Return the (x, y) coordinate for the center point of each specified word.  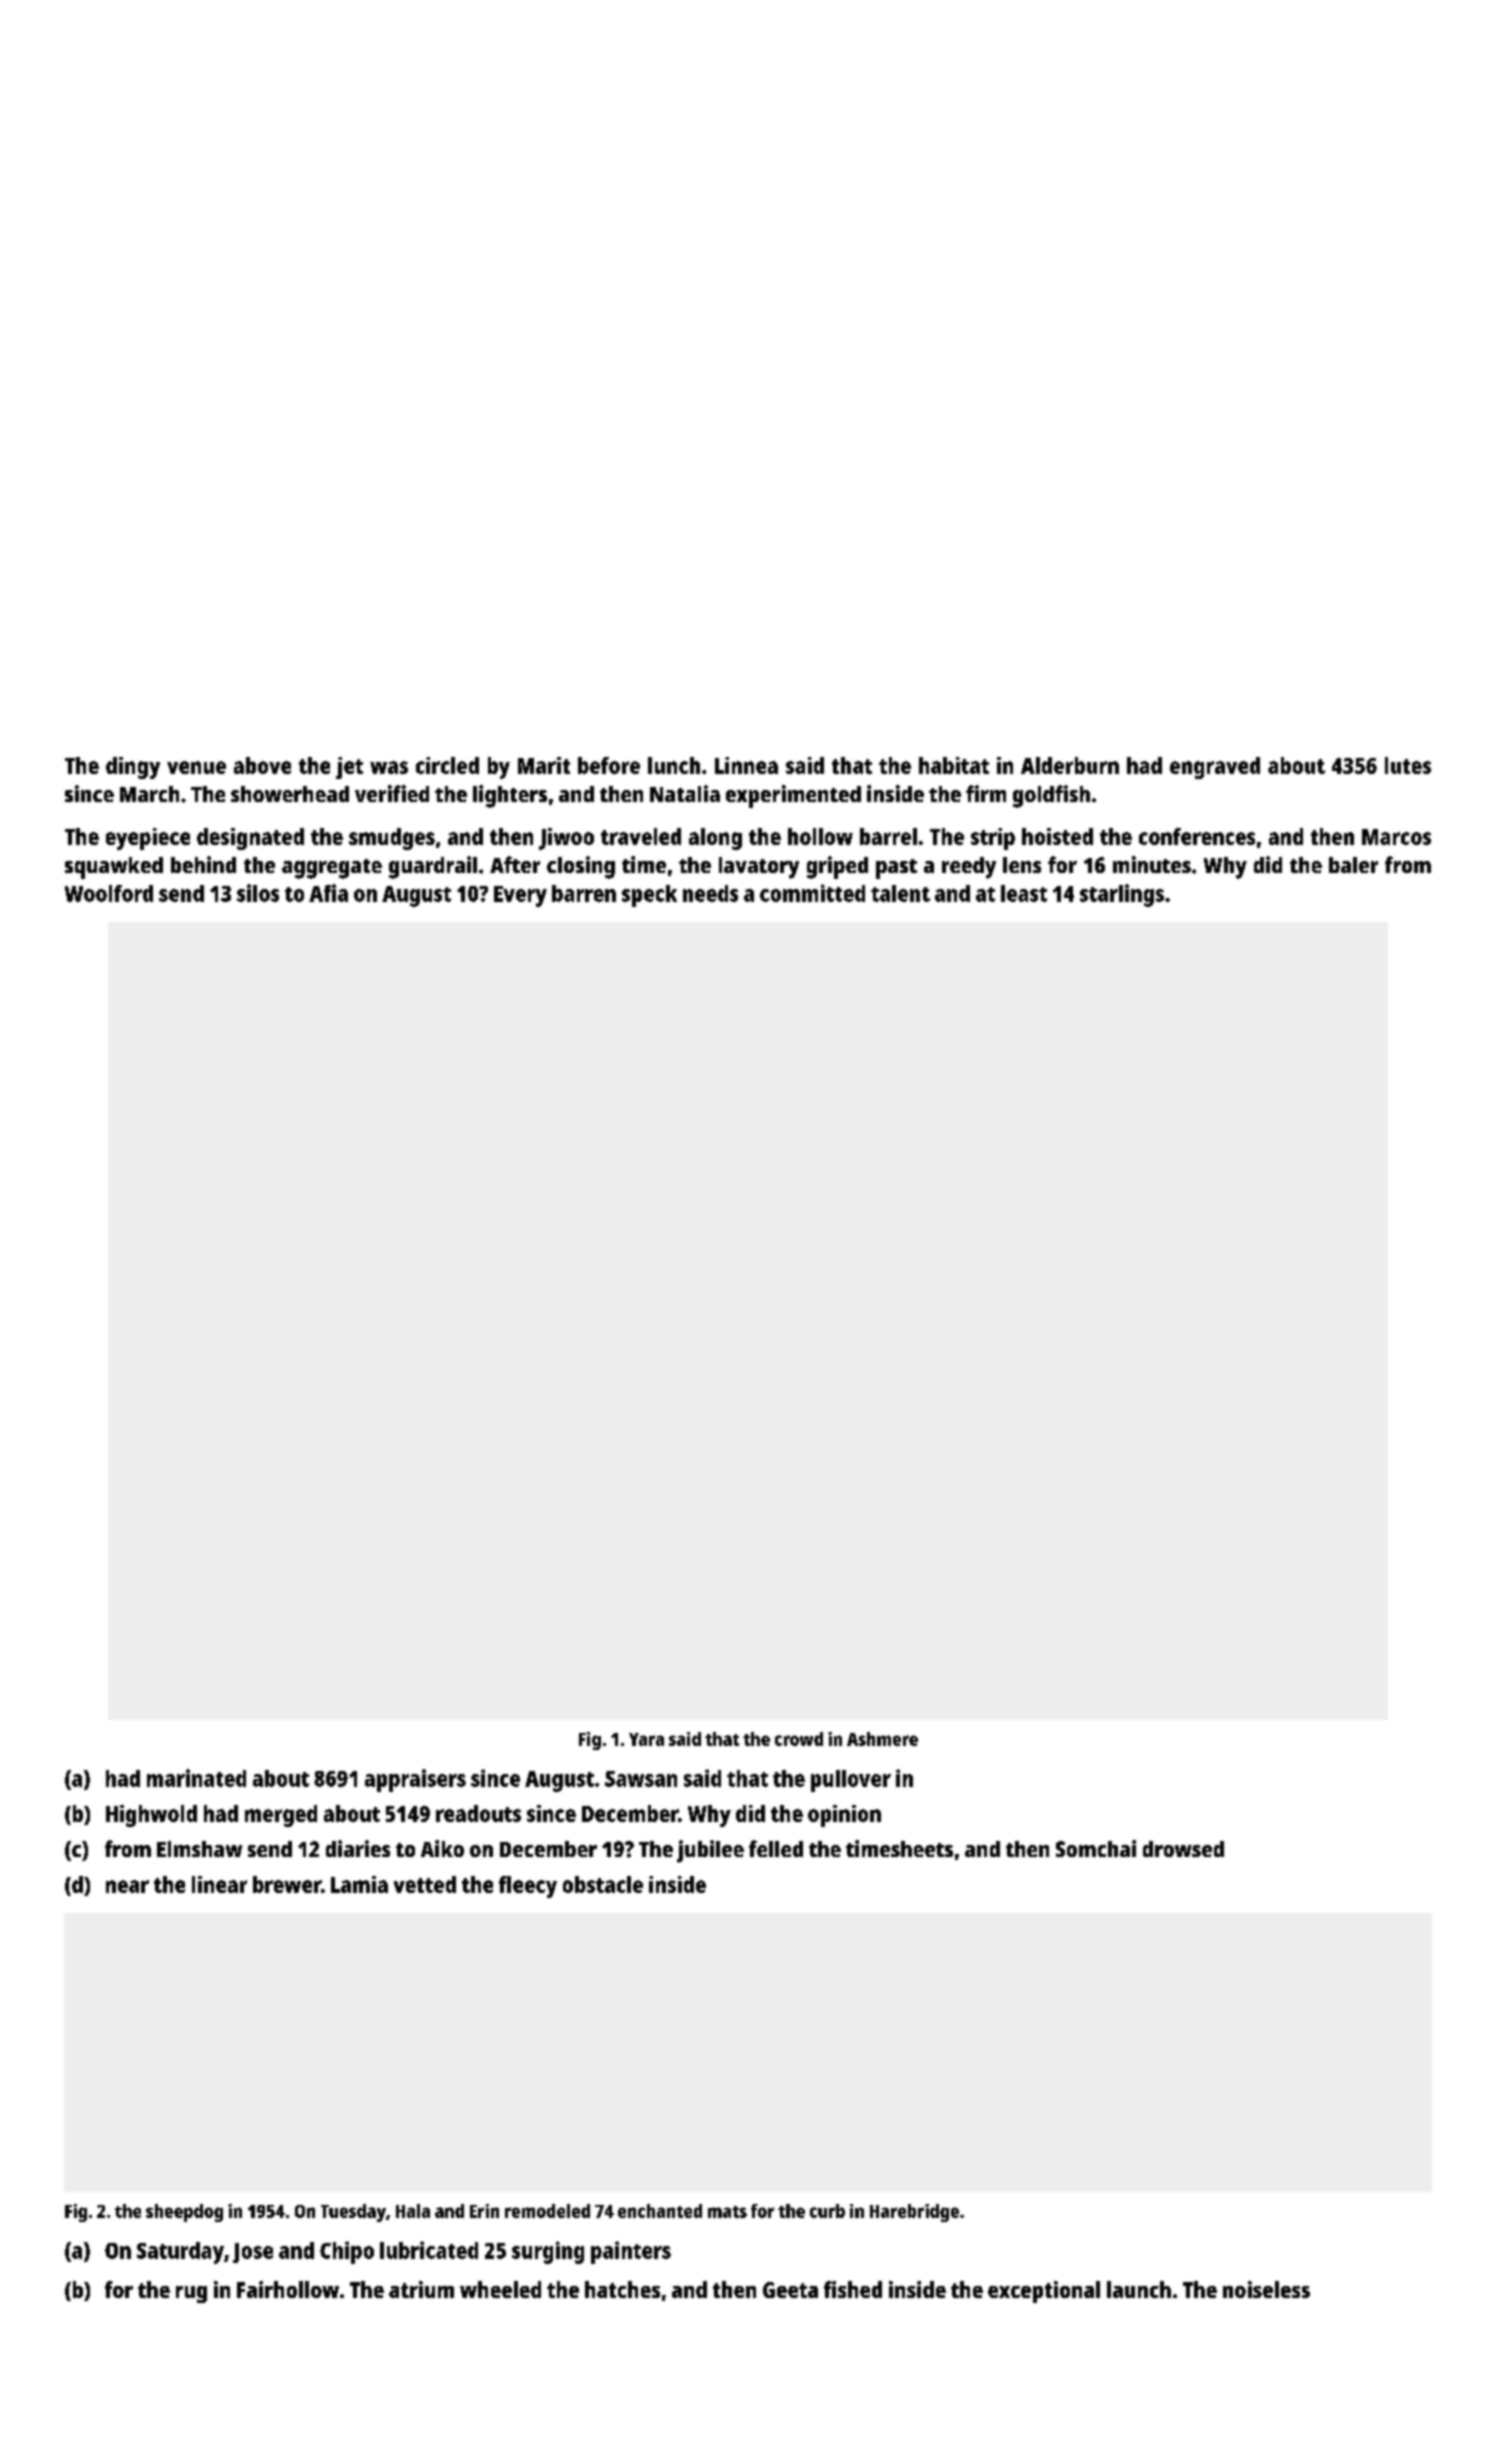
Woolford (109, 893)
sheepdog (184, 2213)
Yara (646, 1739)
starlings (1122, 895)
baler (1353, 865)
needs (710, 893)
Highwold (151, 1816)
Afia (328, 893)
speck (649, 896)
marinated (196, 1778)
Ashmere (882, 1739)
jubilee (710, 1851)
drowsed (1183, 1849)
